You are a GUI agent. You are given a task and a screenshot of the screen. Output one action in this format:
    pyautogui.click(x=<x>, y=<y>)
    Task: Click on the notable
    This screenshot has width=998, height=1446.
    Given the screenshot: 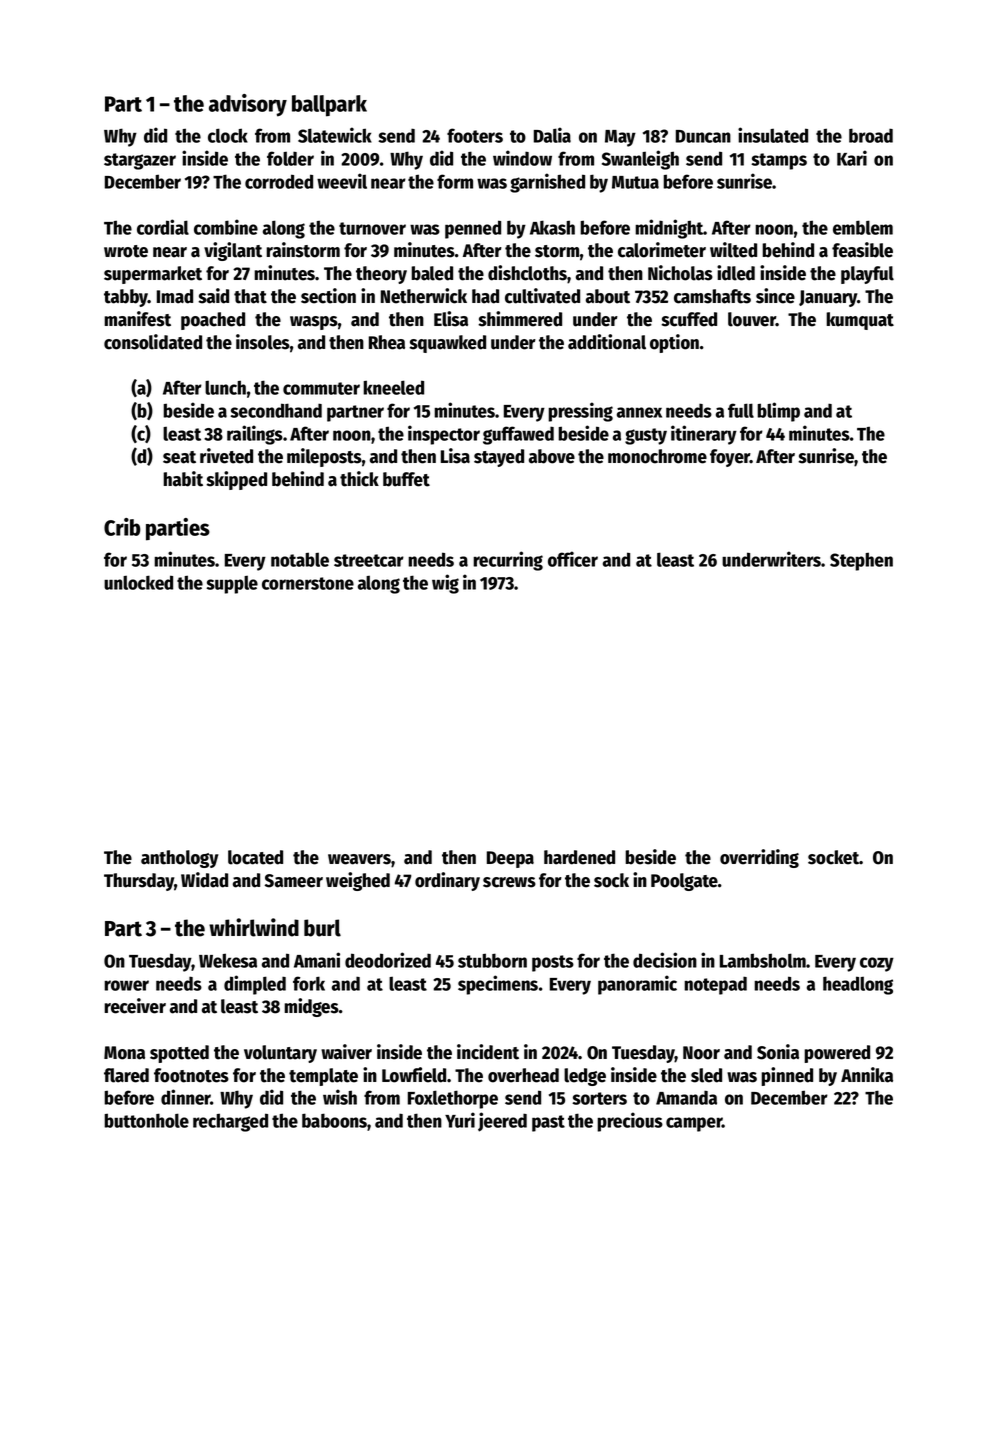 What is the action you would take?
    pyautogui.click(x=300, y=559)
